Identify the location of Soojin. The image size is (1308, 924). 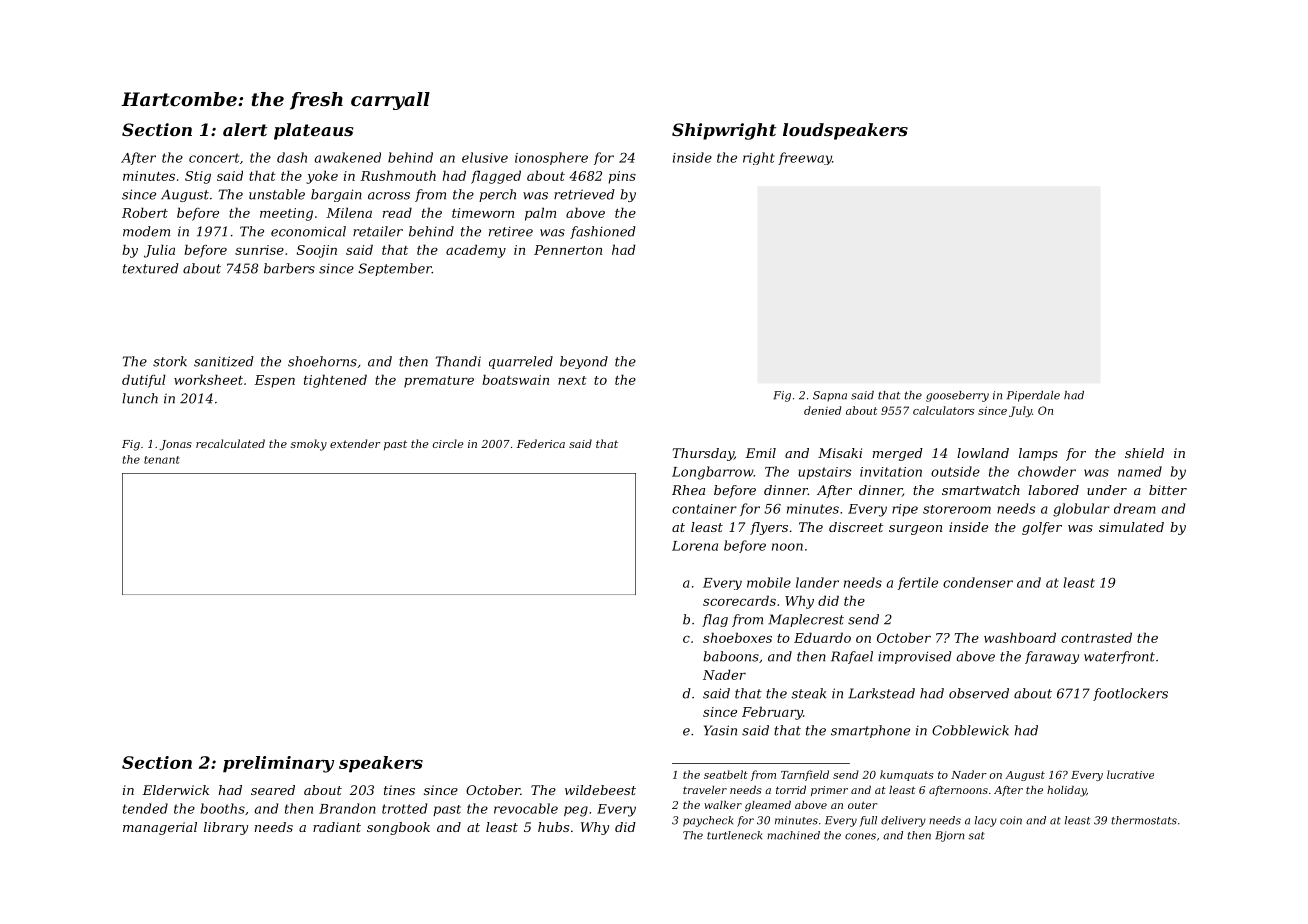
(317, 251).
